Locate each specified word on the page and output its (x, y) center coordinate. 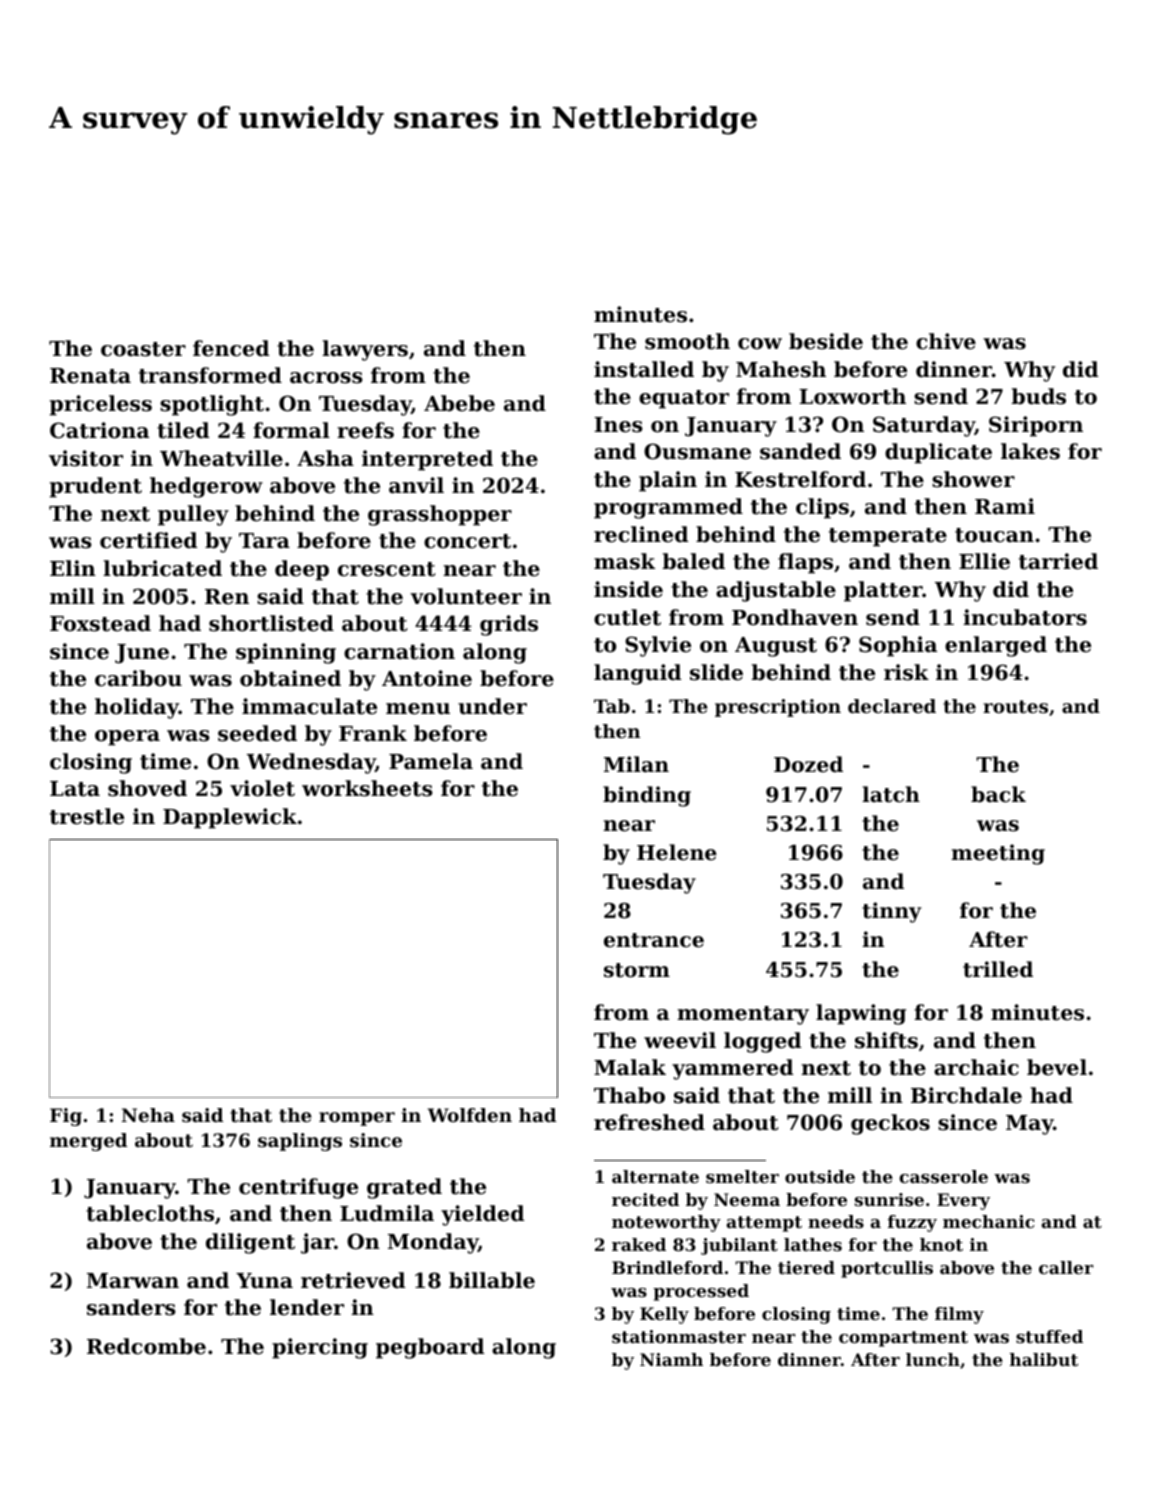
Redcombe (146, 1346)
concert (467, 541)
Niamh (671, 1359)
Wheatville (221, 458)
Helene (677, 852)
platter (883, 591)
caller (1066, 1267)
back (998, 794)
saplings (300, 1142)
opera (127, 738)
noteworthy (666, 1223)
